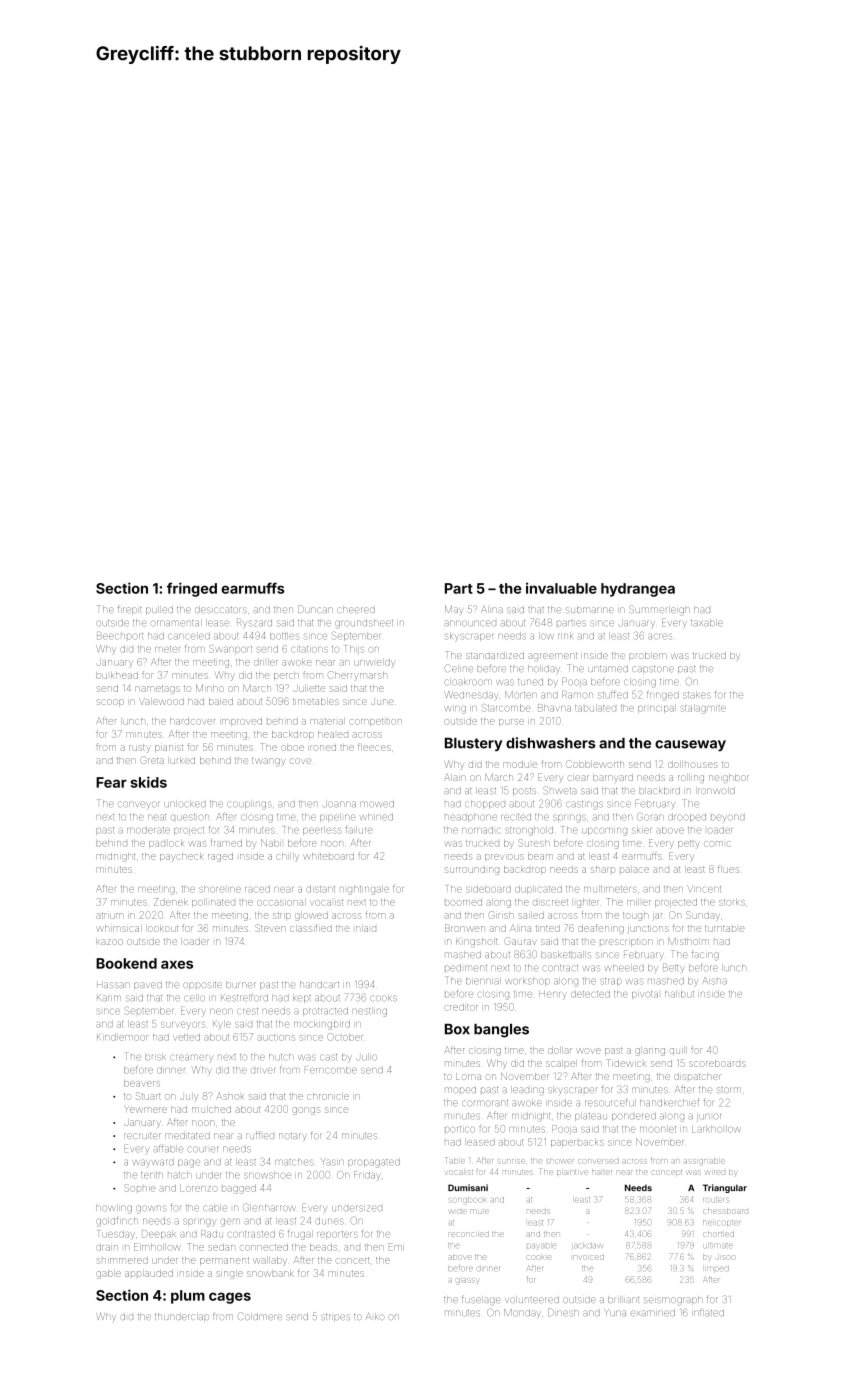 This document has width=849, height=1400. What do you see at coordinates (460, 1129) in the document?
I see `portico` at bounding box center [460, 1129].
